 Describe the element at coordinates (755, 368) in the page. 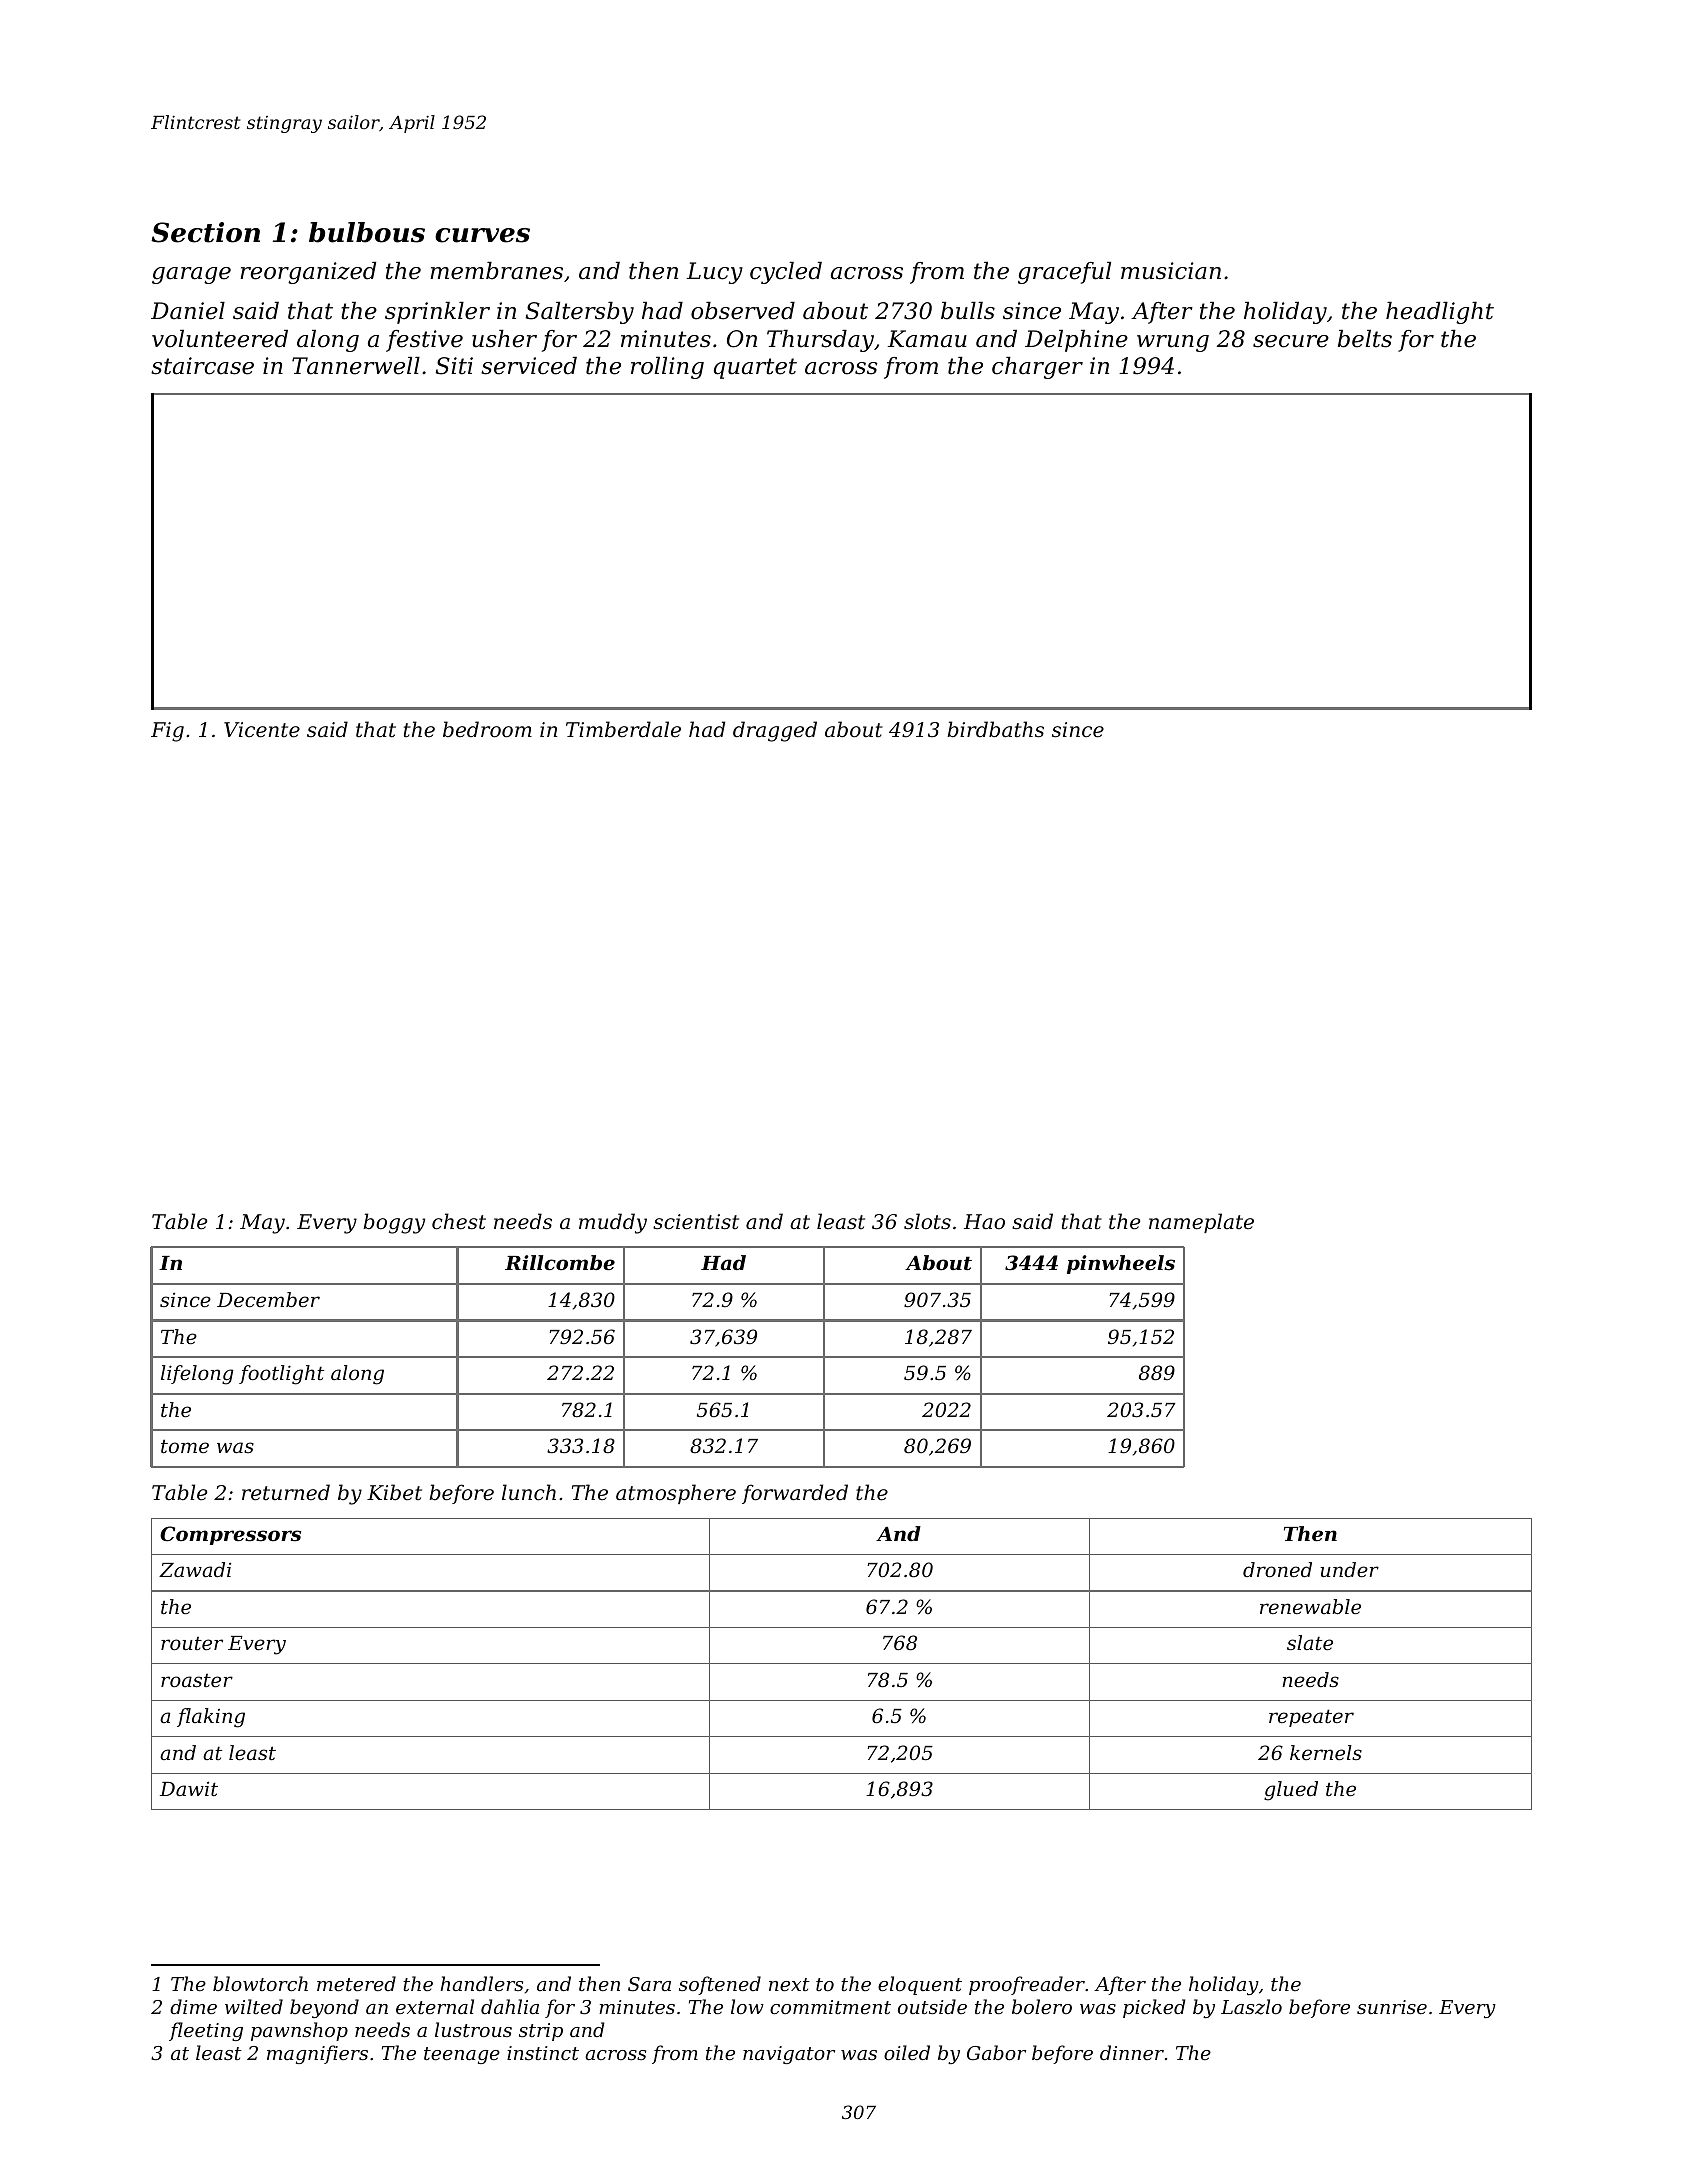

I see `quartet` at that location.
